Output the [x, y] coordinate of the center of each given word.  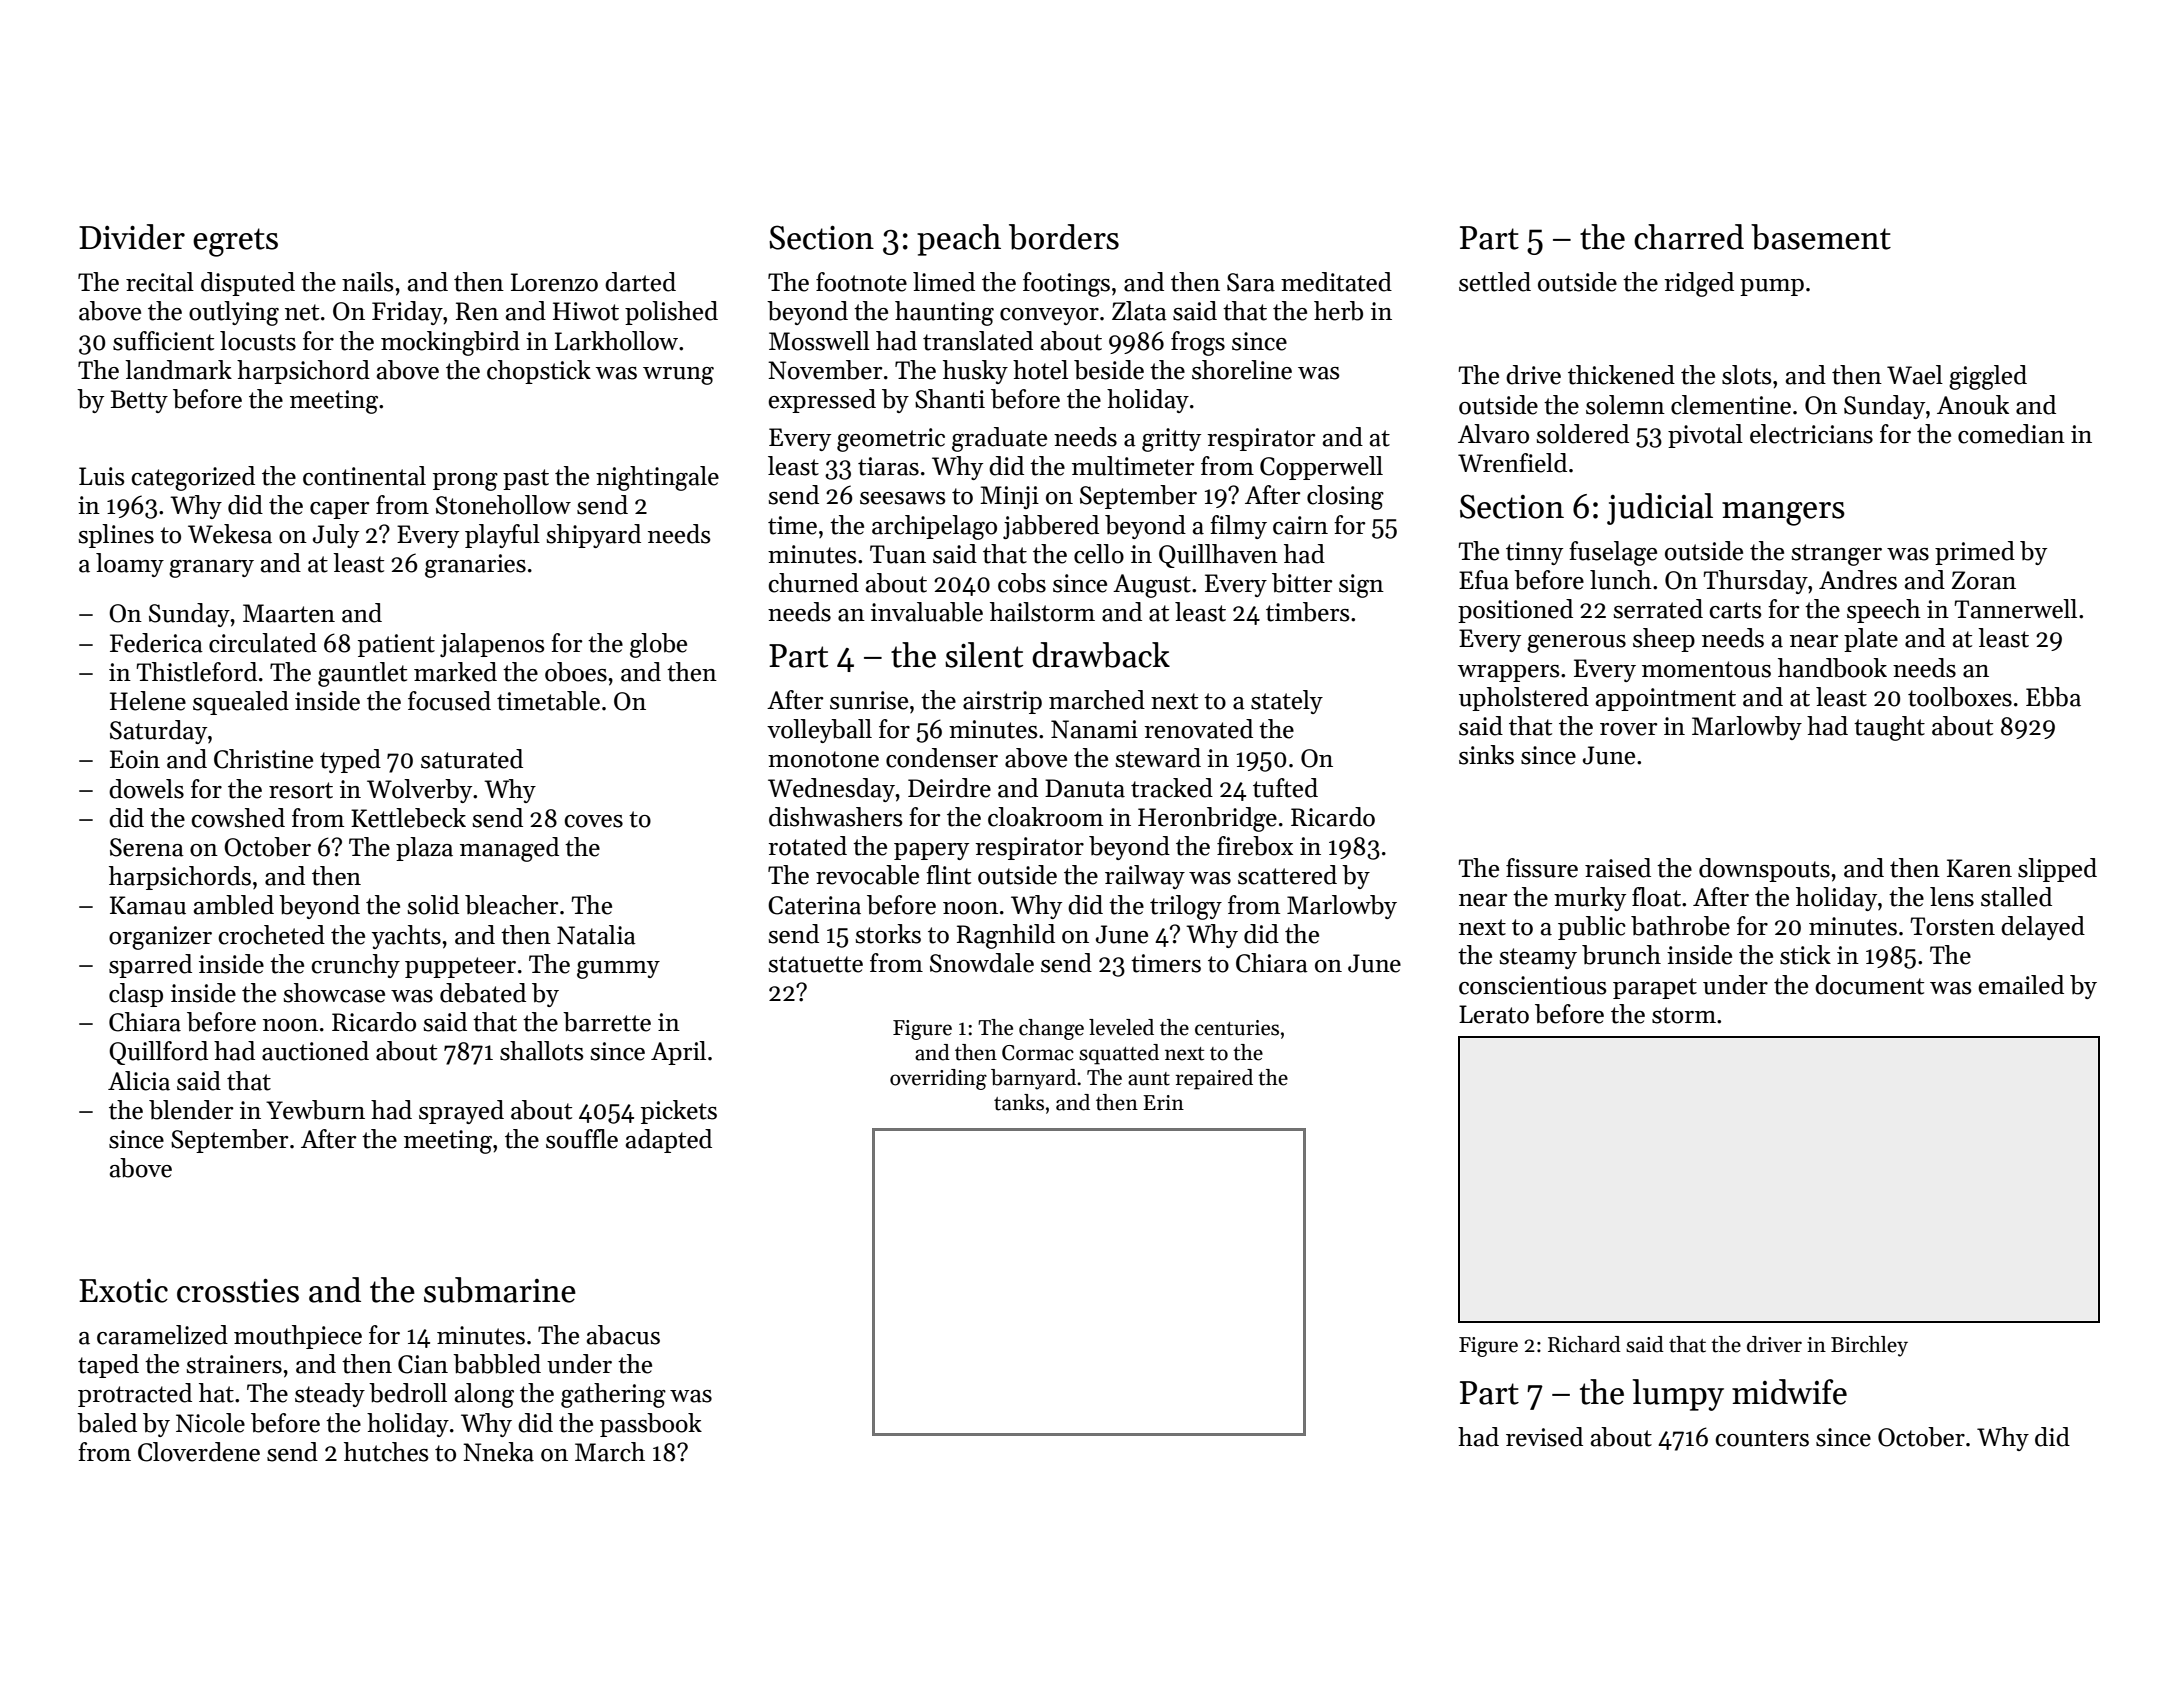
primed [1975, 553]
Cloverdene [199, 1452]
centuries [1237, 1028]
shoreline [1242, 370]
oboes [576, 672]
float [1656, 897]
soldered [1582, 434]
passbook [651, 1425]
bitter [1302, 583]
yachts [406, 937]
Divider [132, 237]
